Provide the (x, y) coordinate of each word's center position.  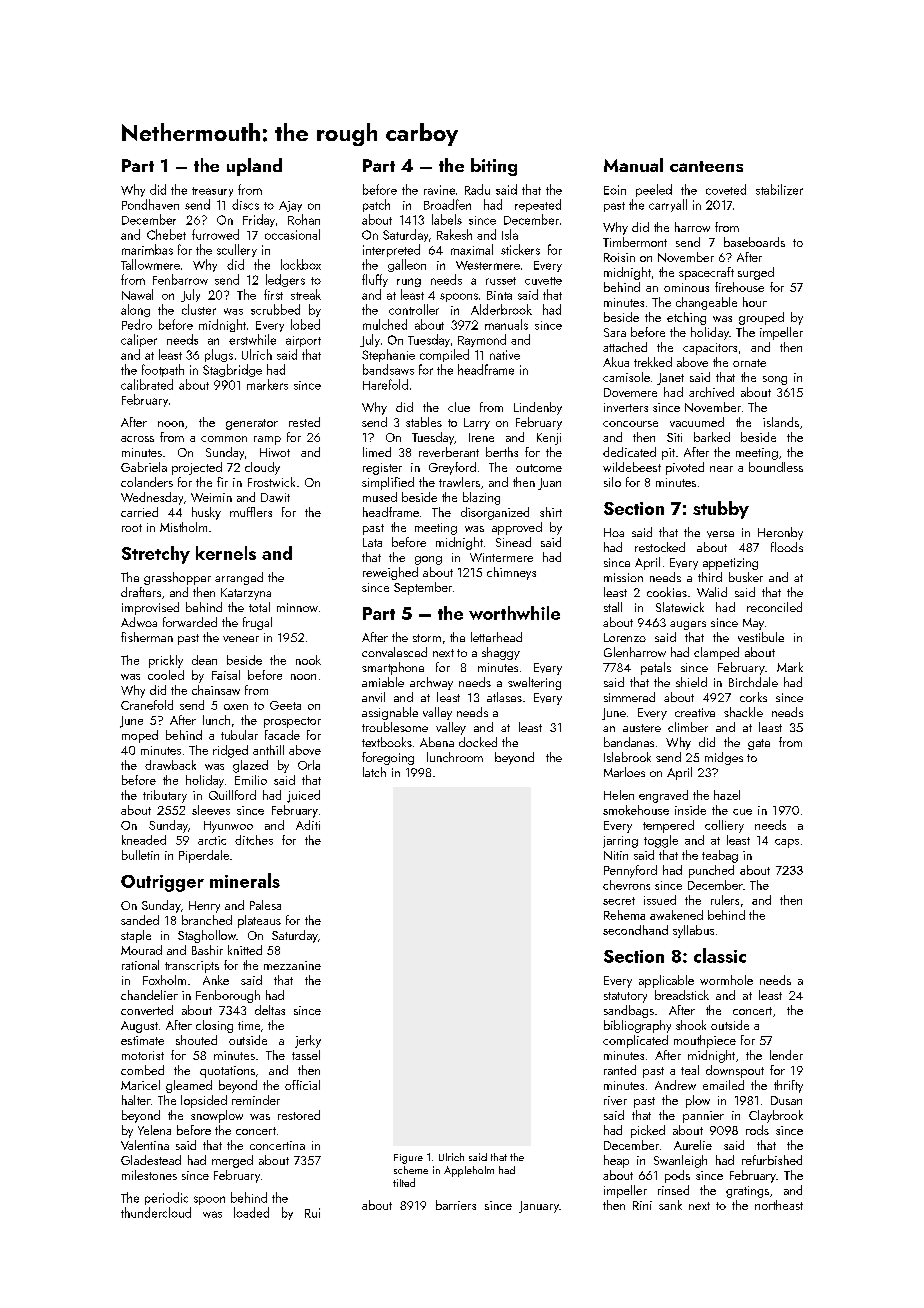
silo (612, 482)
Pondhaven (150, 204)
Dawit (275, 497)
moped (140, 736)
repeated (538, 205)
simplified (388, 483)
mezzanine (292, 965)
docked (478, 742)
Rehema (624, 915)
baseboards (754, 242)
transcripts (192, 967)
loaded (251, 1212)
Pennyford (630, 871)
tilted (404, 1182)
